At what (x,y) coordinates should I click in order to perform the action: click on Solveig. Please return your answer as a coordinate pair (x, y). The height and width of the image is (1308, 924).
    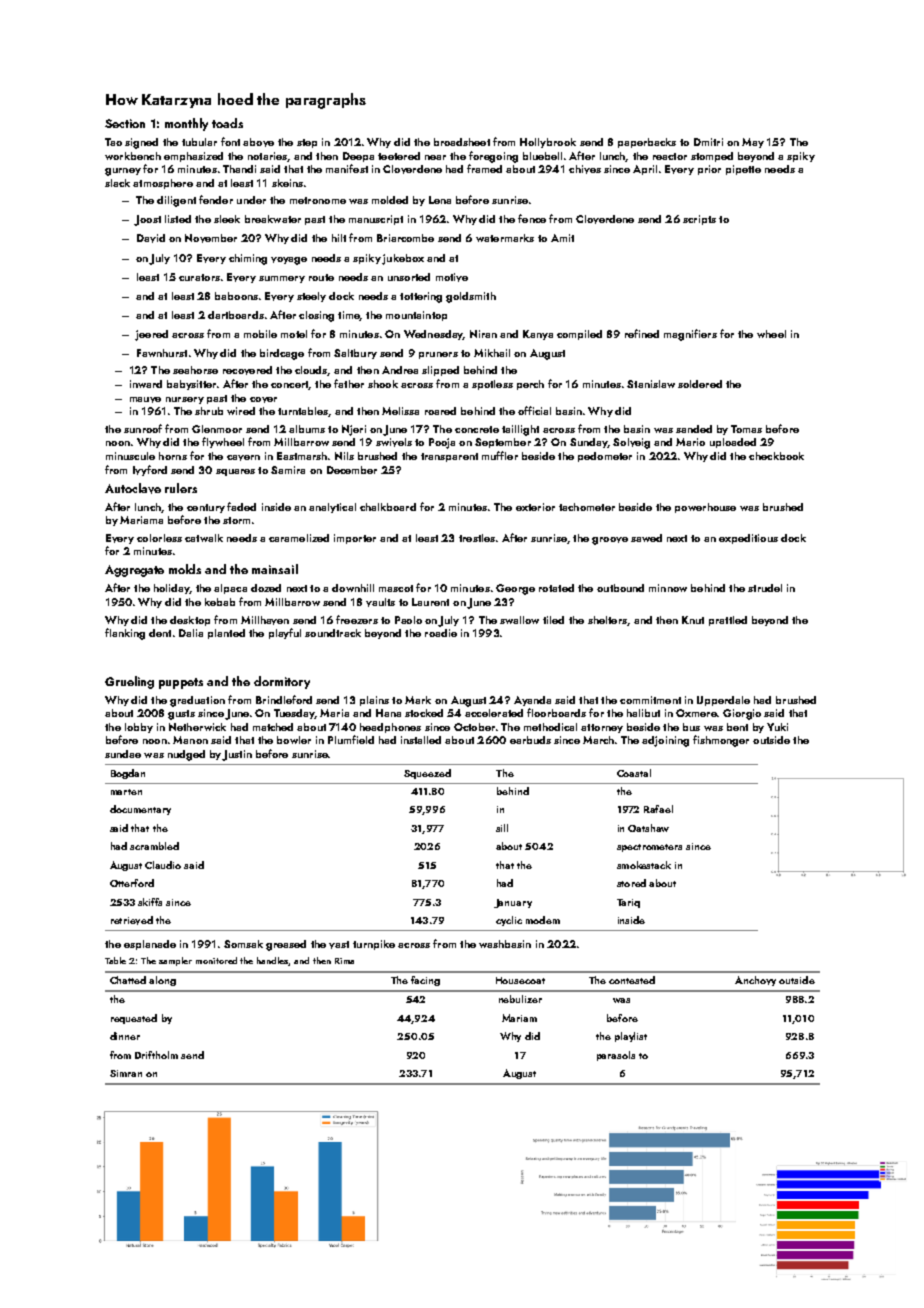
    Looking at the image, I should click on (631, 443).
